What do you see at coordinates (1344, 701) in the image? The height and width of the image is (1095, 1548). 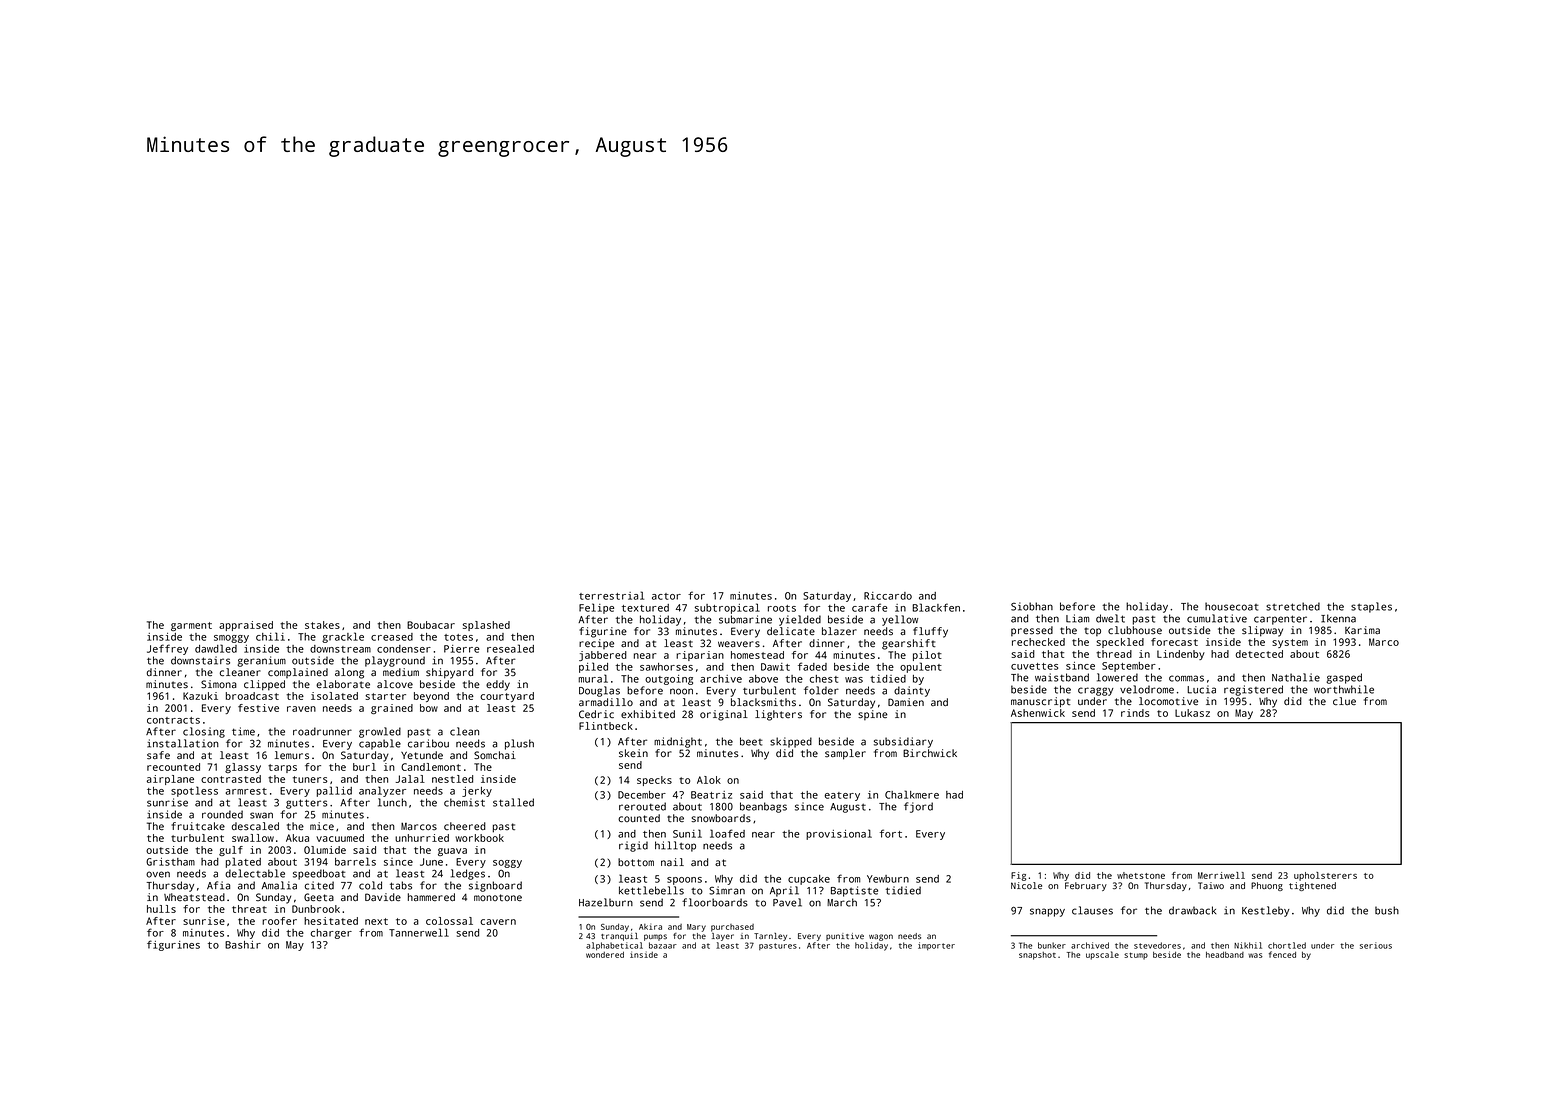 I see `clue` at bounding box center [1344, 701].
